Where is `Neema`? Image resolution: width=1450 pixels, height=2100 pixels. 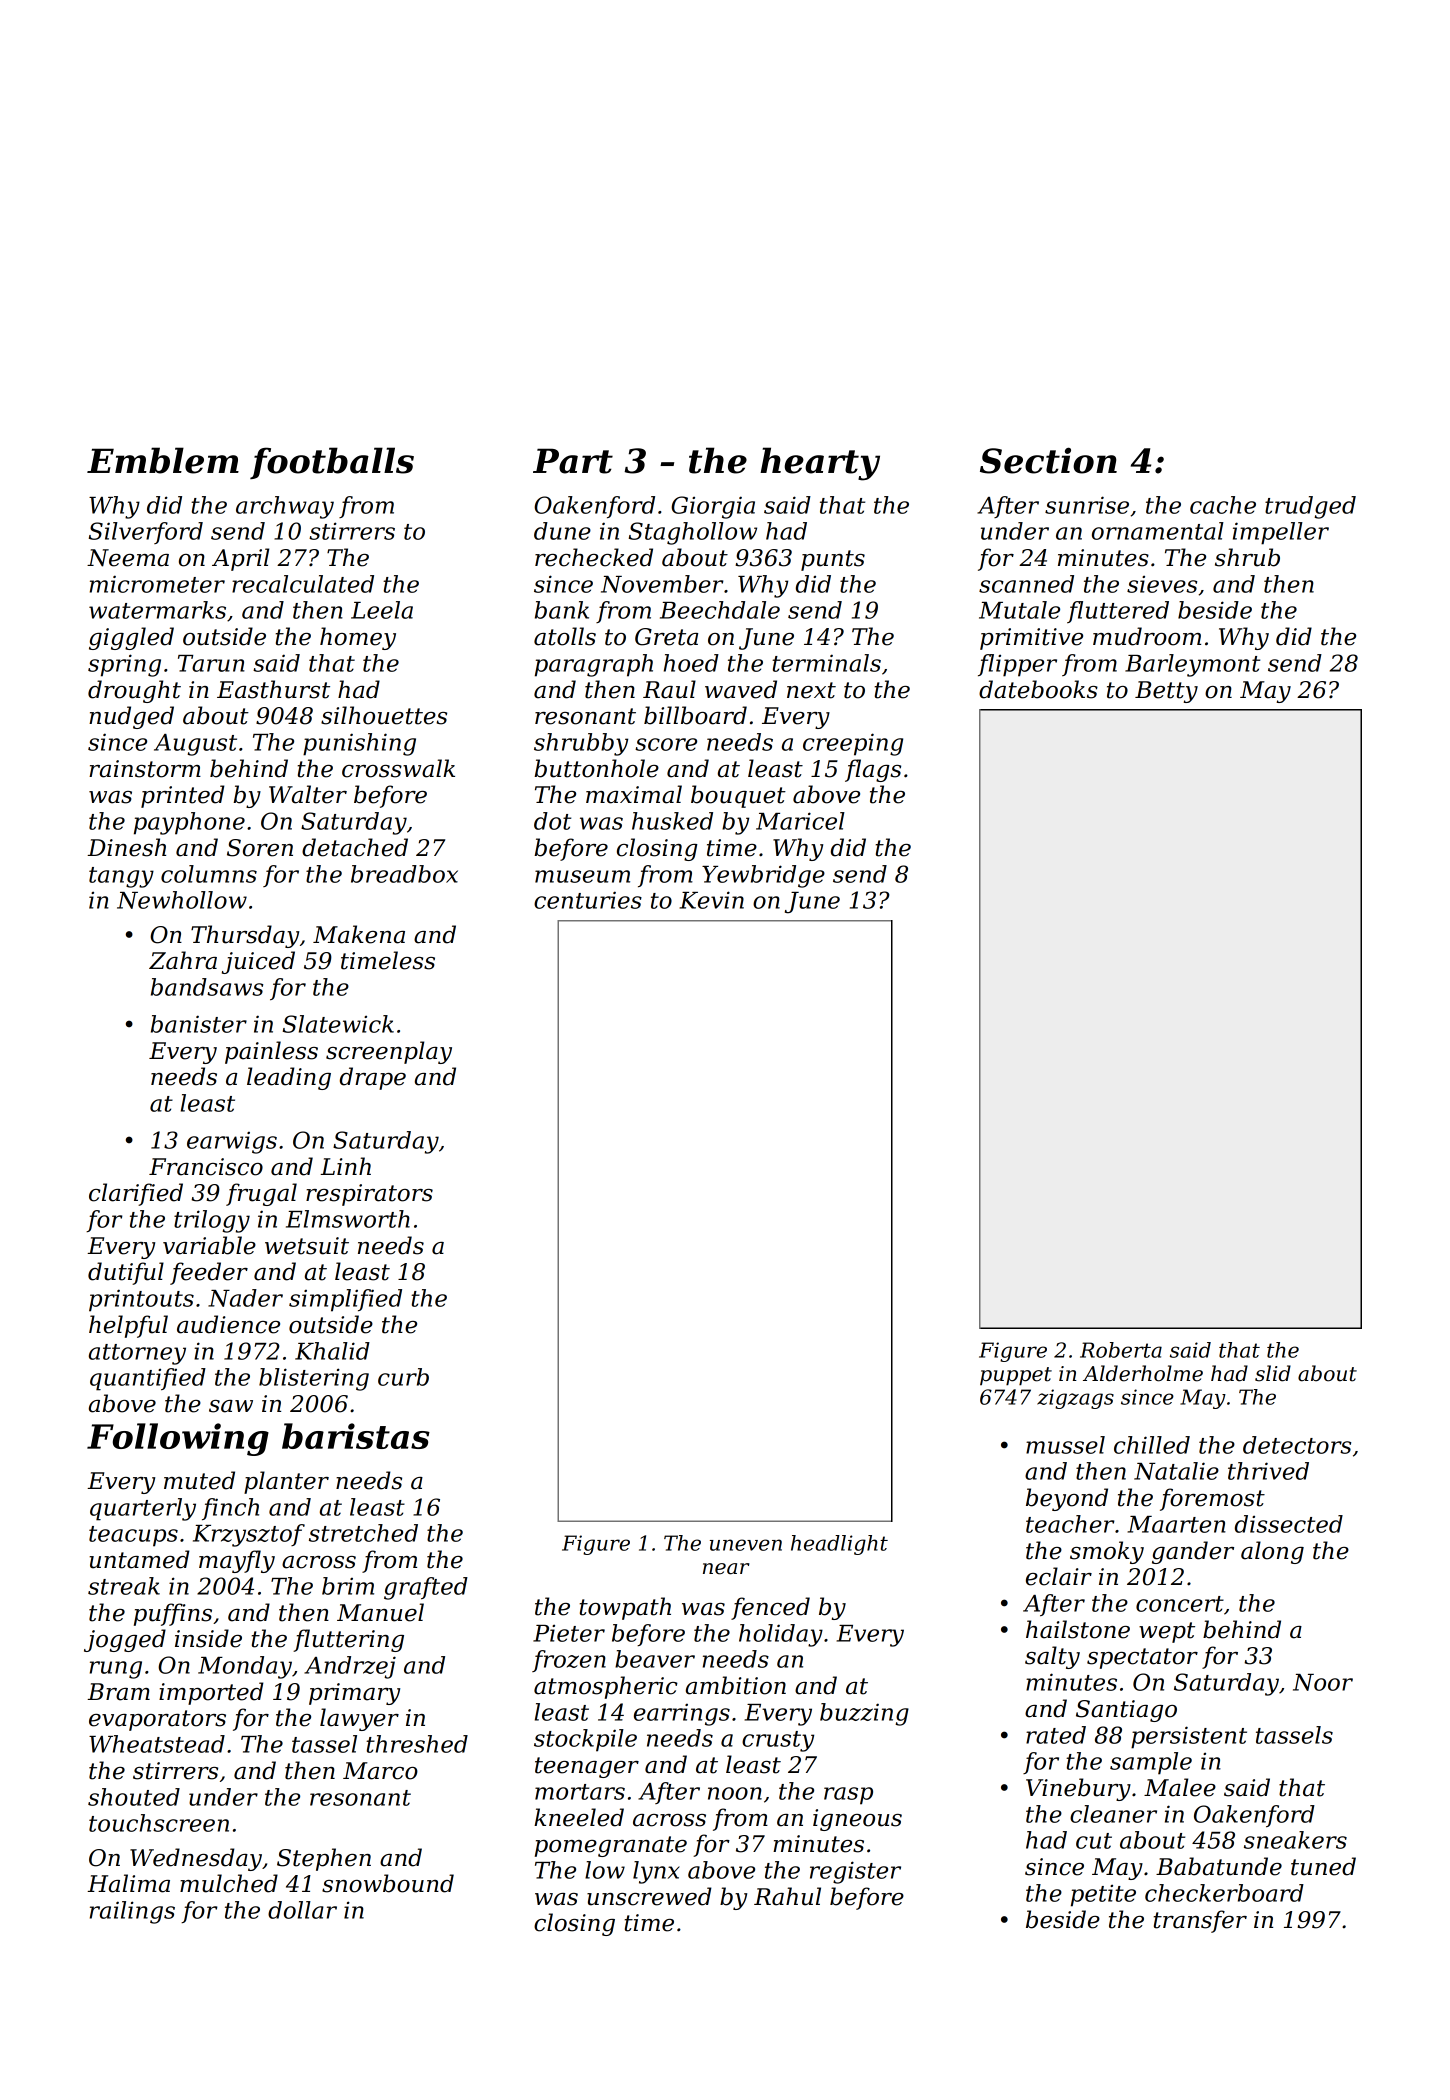 Neema is located at coordinates (128, 558).
